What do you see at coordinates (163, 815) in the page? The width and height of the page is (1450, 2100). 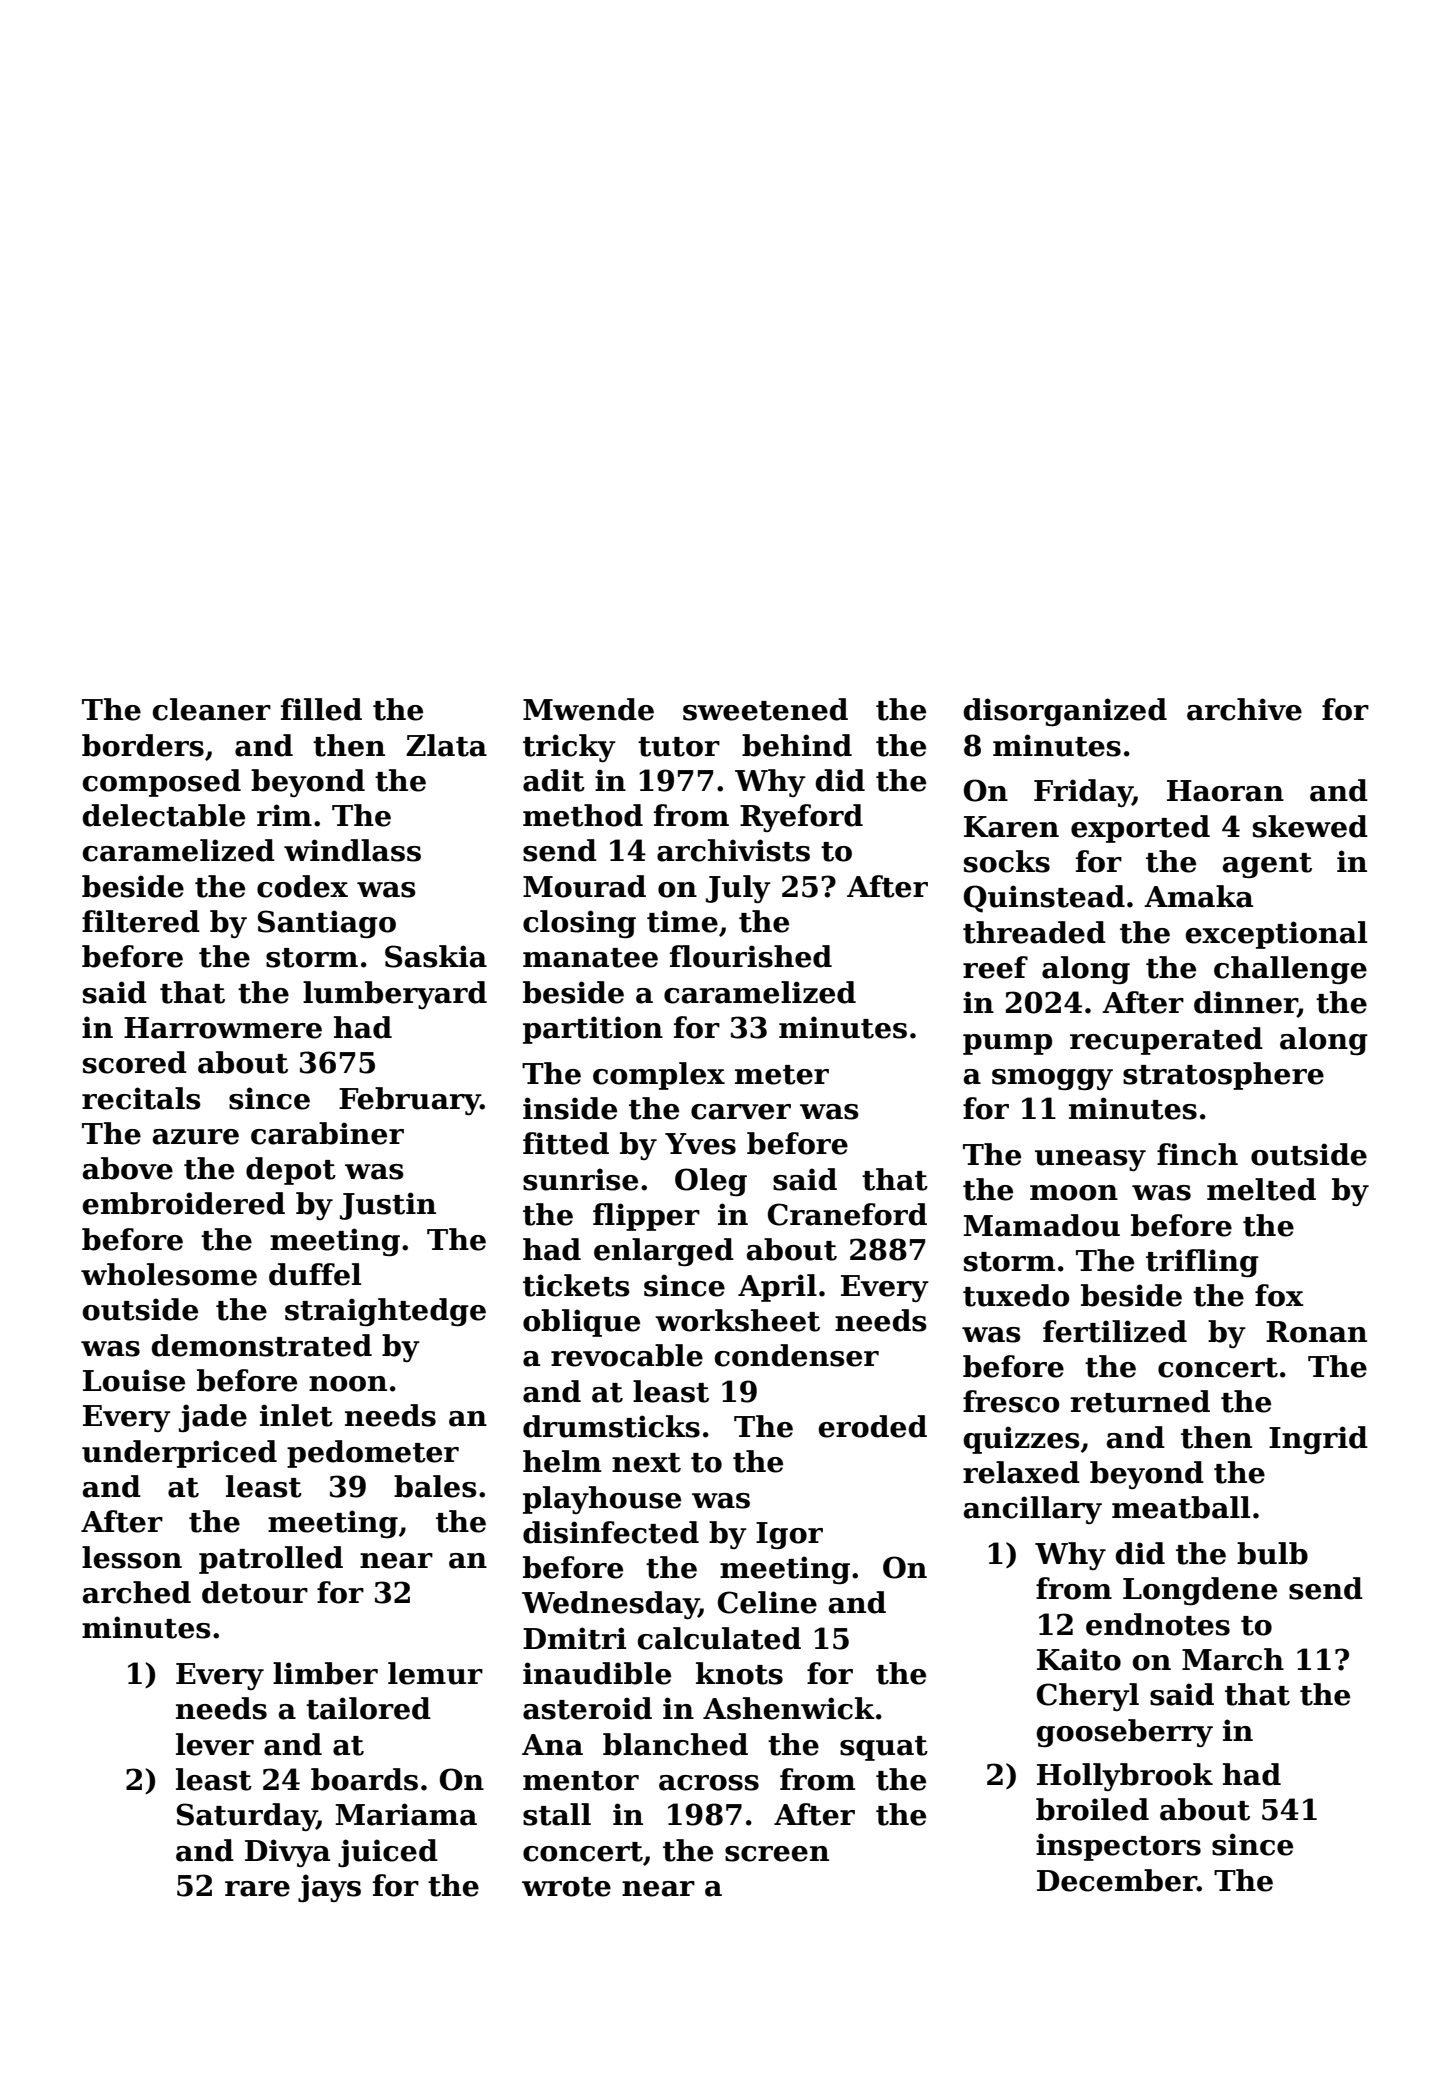 I see `delectable` at bounding box center [163, 815].
